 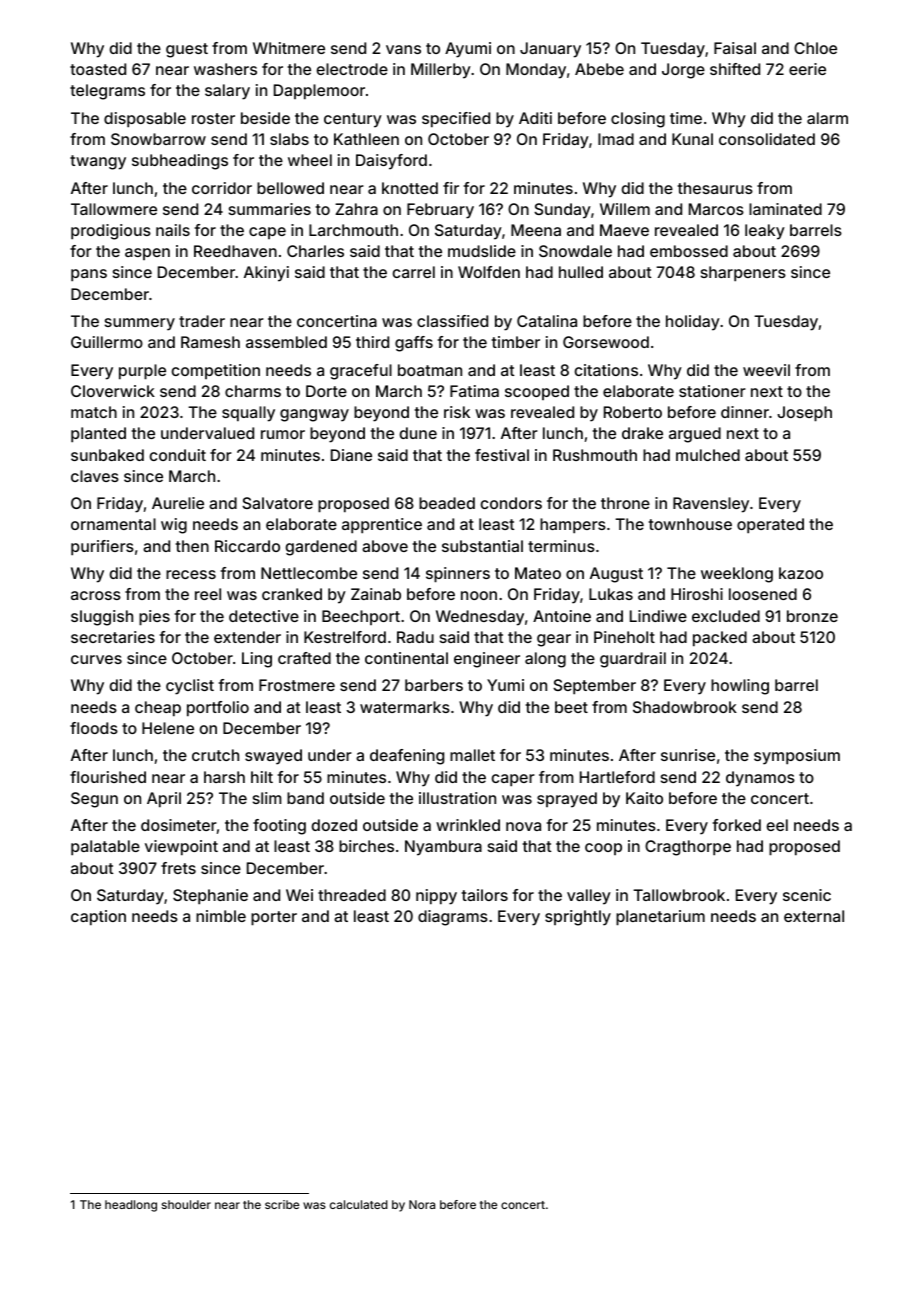 I want to click on Sunday, so click(x=562, y=211).
